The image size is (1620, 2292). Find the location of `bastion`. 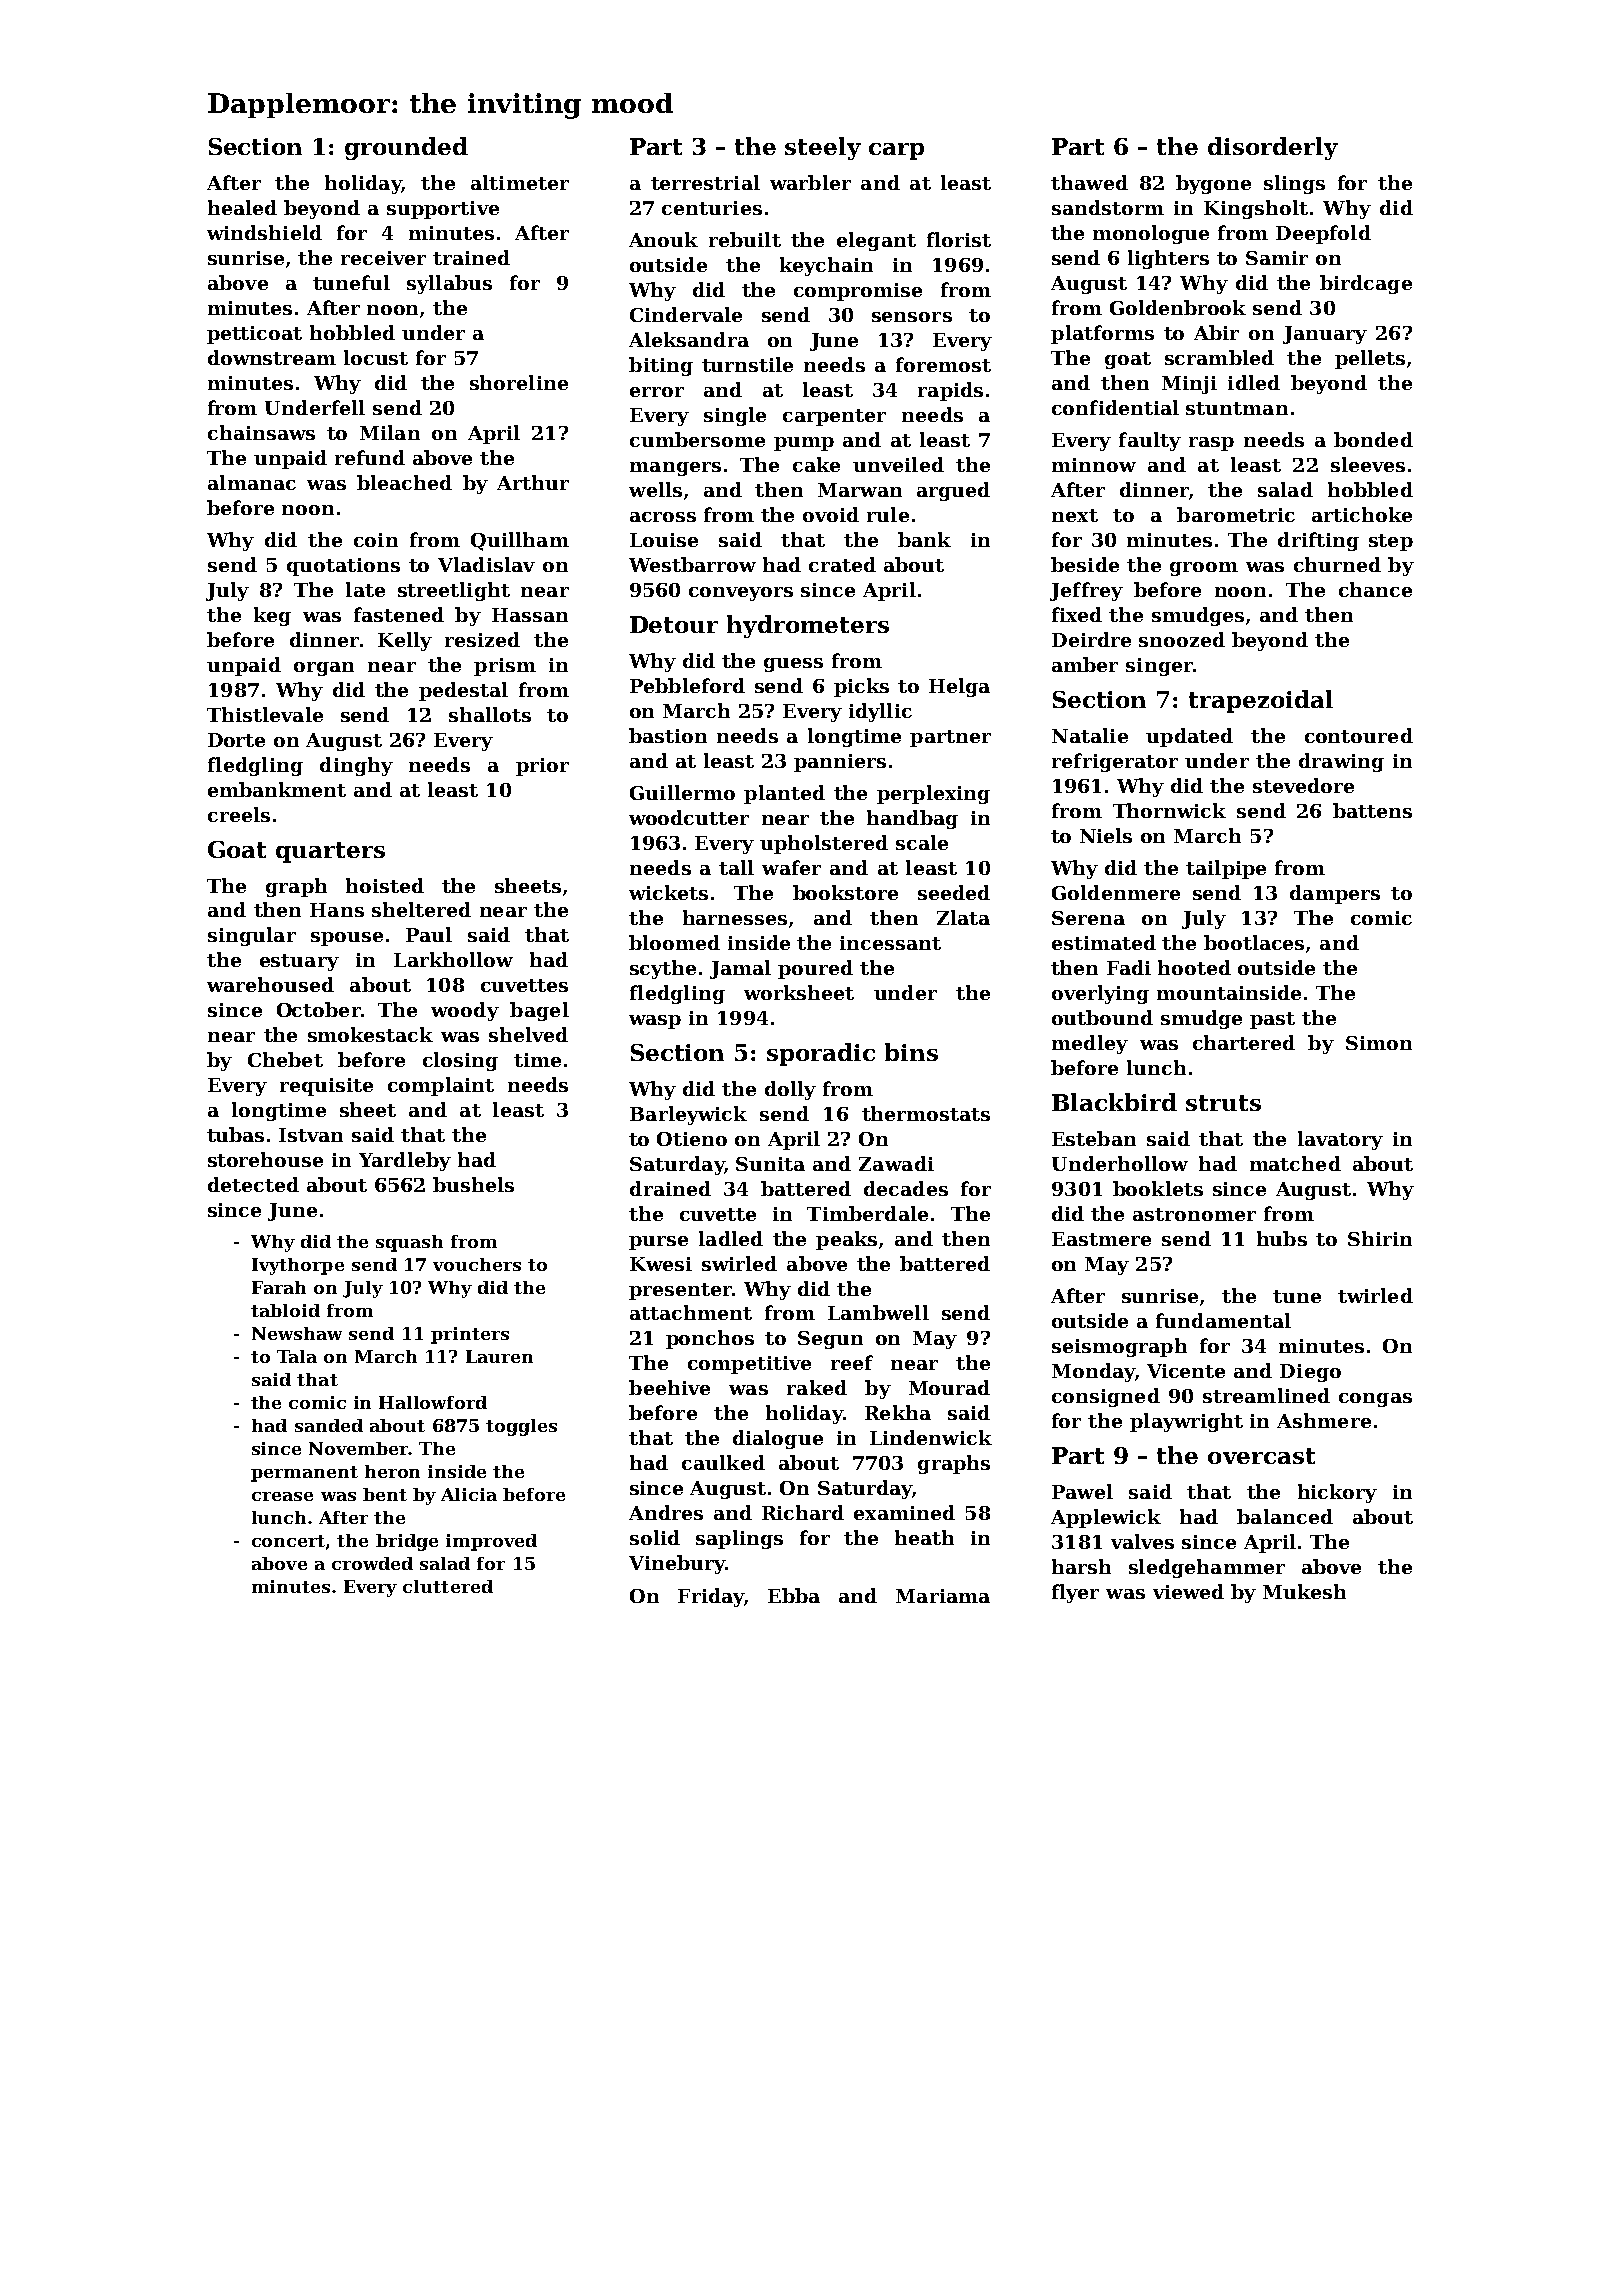

bastion is located at coordinates (668, 735).
